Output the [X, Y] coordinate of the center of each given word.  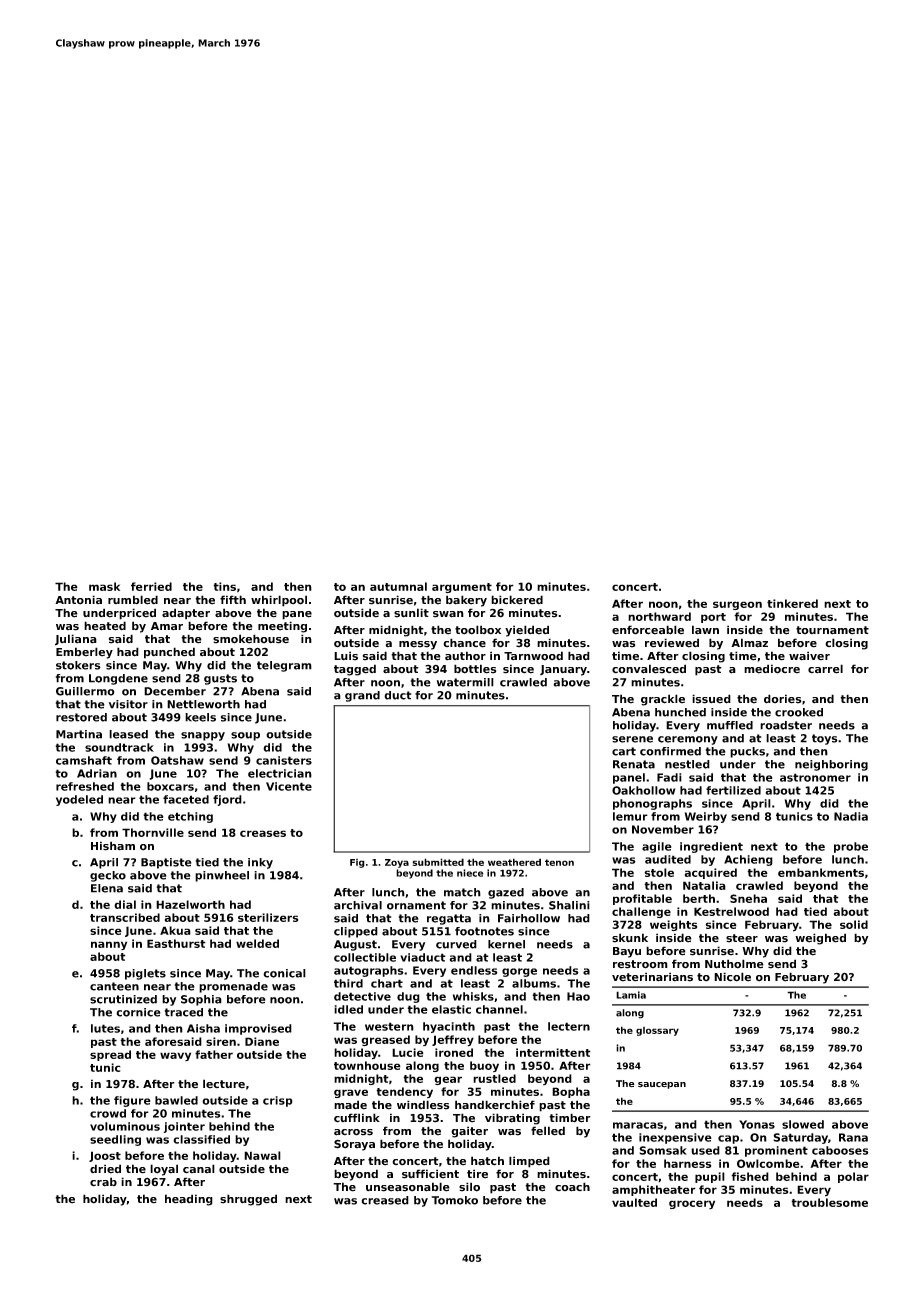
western [389, 1026]
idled [348, 1009]
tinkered [792, 603]
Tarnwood [533, 656]
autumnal [398, 586]
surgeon [737, 605]
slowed [803, 1124]
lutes [105, 1028]
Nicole [732, 977]
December [175, 691]
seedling [115, 1140]
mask [104, 586]
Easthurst [176, 943]
